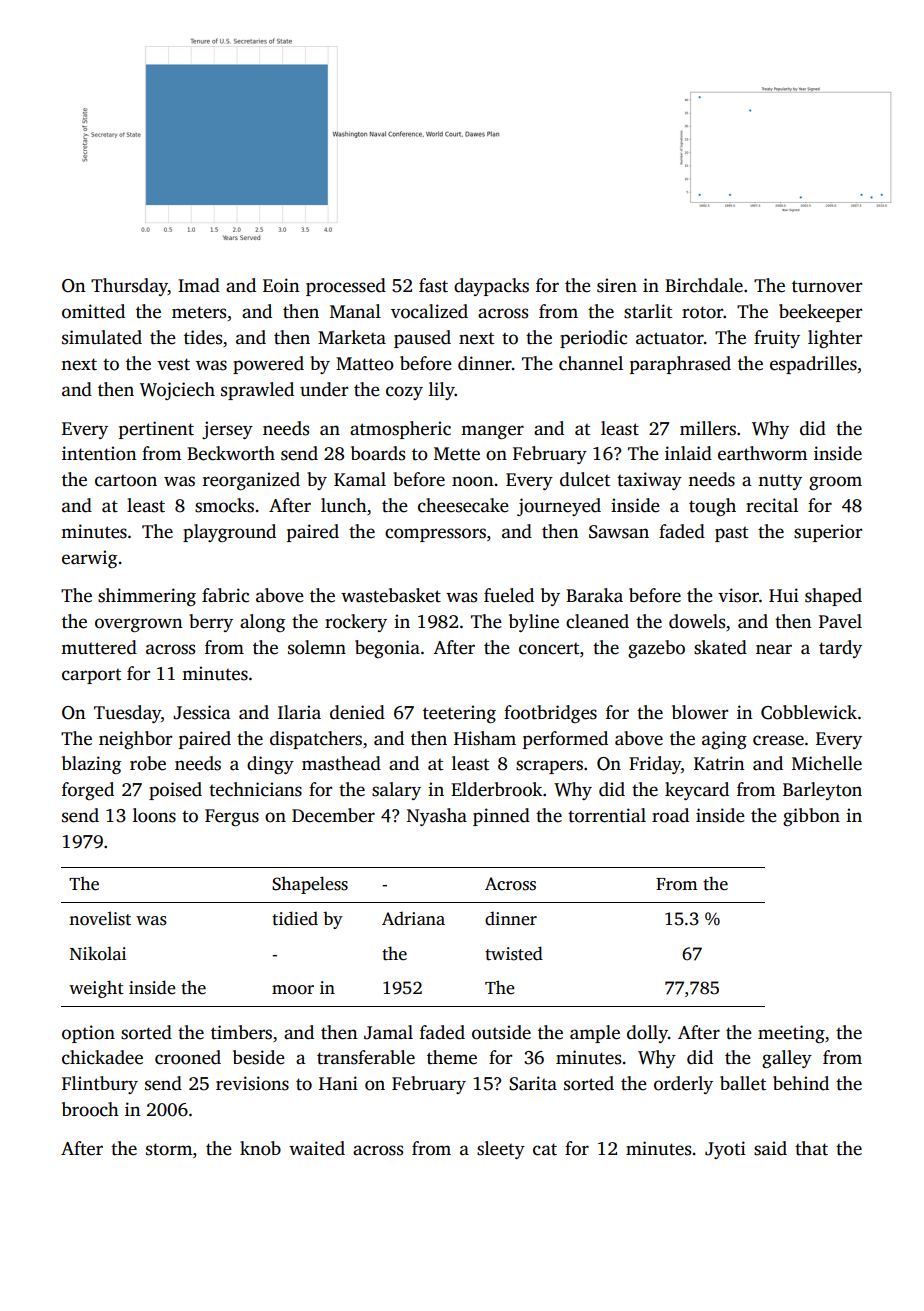 This page has width=924, height=1311. Describe the element at coordinates (704, 285) in the page. I see `Birchdale` at that location.
